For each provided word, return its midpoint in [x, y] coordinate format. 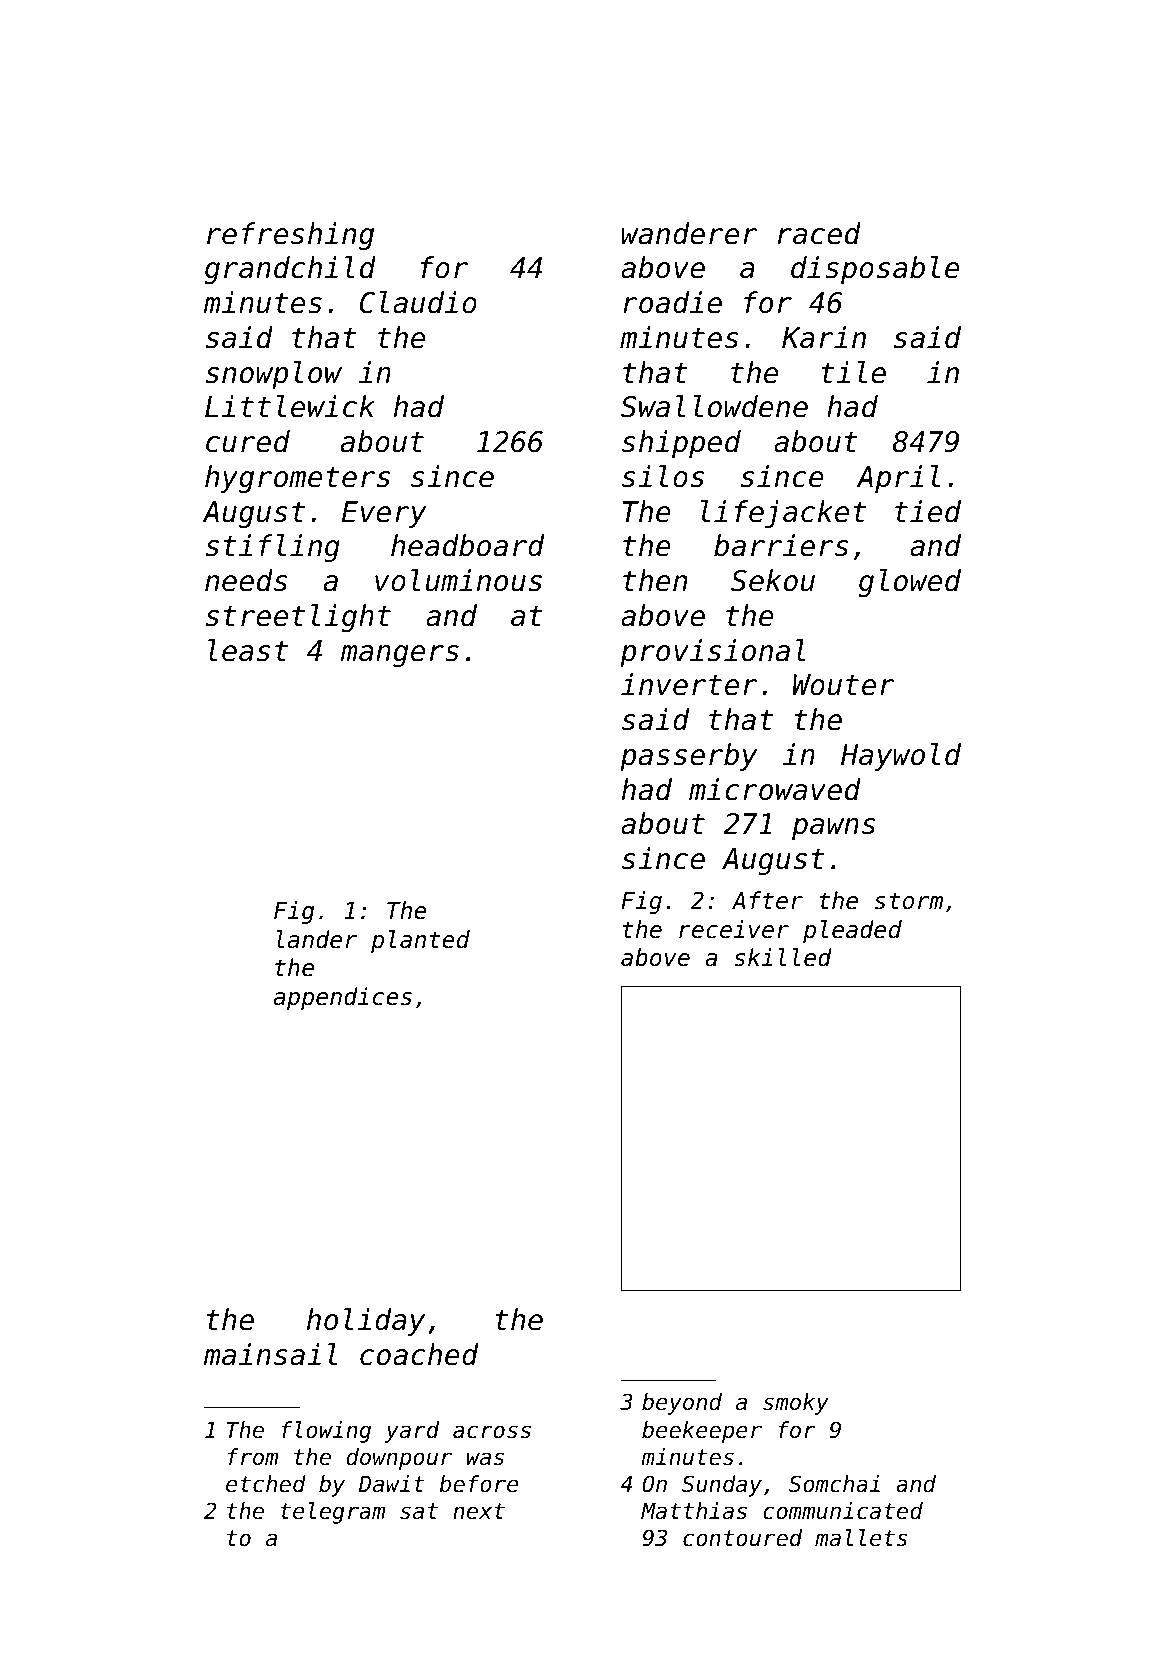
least [248, 650]
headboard [467, 545]
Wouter [844, 685]
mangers [400, 656]
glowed [910, 583]
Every [384, 514]
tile [853, 372]
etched [266, 1484]
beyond [682, 1404]
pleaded [852, 931]
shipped [681, 444]
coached [419, 1354]
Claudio [418, 302]
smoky [796, 1404]
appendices [343, 998]
